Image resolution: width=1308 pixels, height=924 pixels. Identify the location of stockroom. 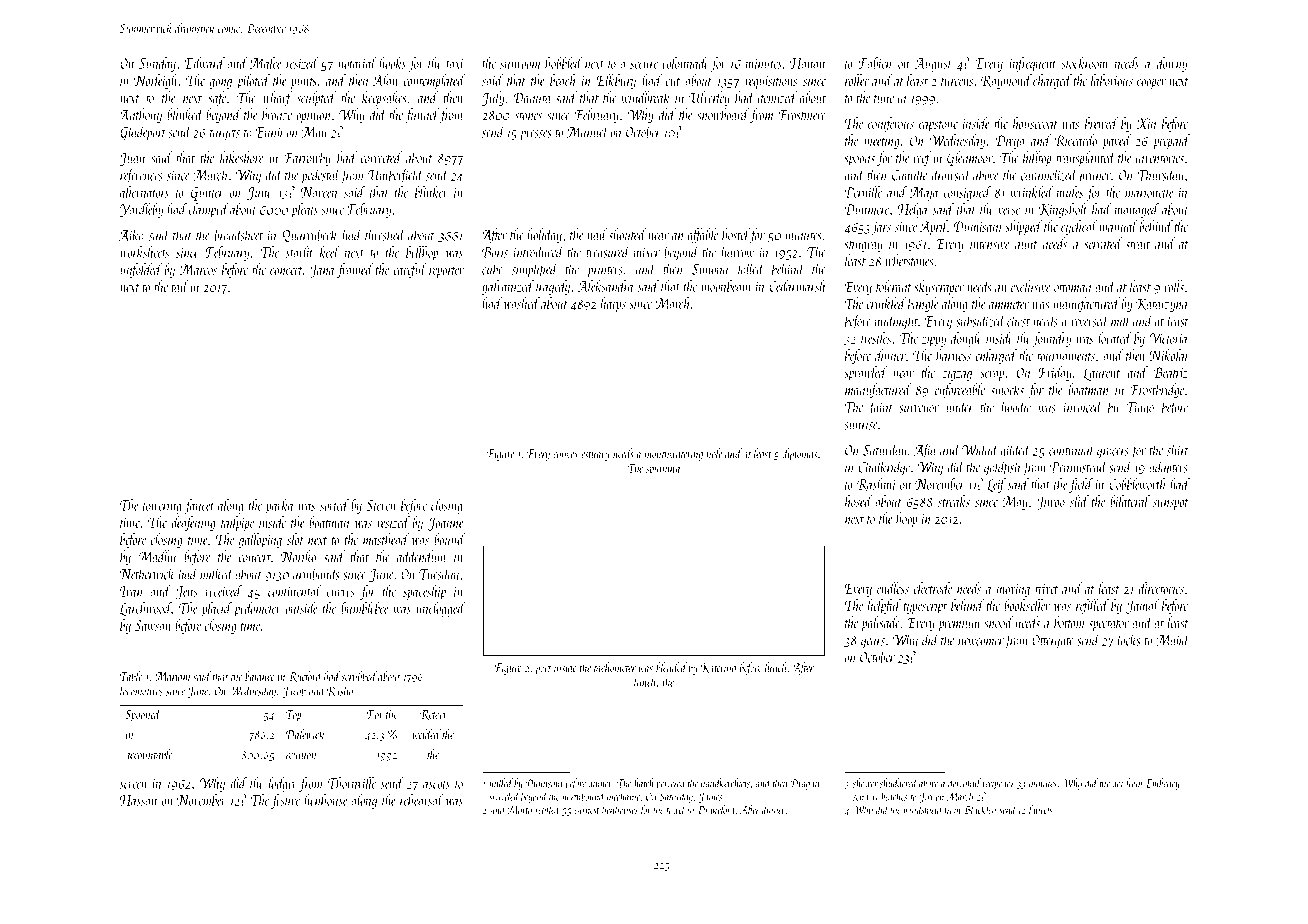
(1084, 63).
